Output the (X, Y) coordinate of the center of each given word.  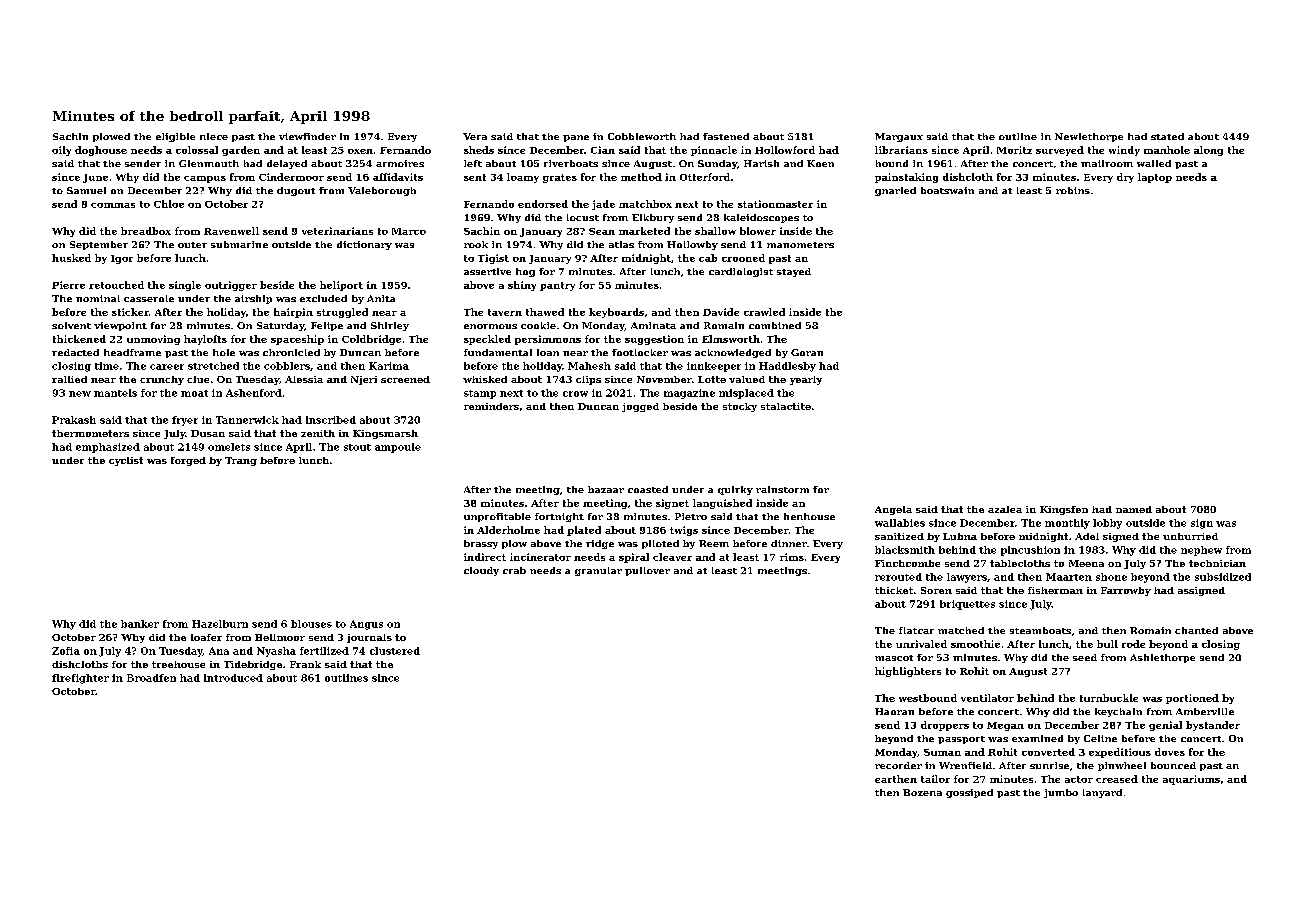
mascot (894, 658)
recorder (898, 765)
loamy (523, 178)
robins (1073, 190)
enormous (490, 326)
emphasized (108, 448)
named (1134, 509)
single (185, 286)
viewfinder (307, 136)
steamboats (1040, 630)
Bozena (922, 792)
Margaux (899, 137)
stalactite (786, 406)
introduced (233, 678)
